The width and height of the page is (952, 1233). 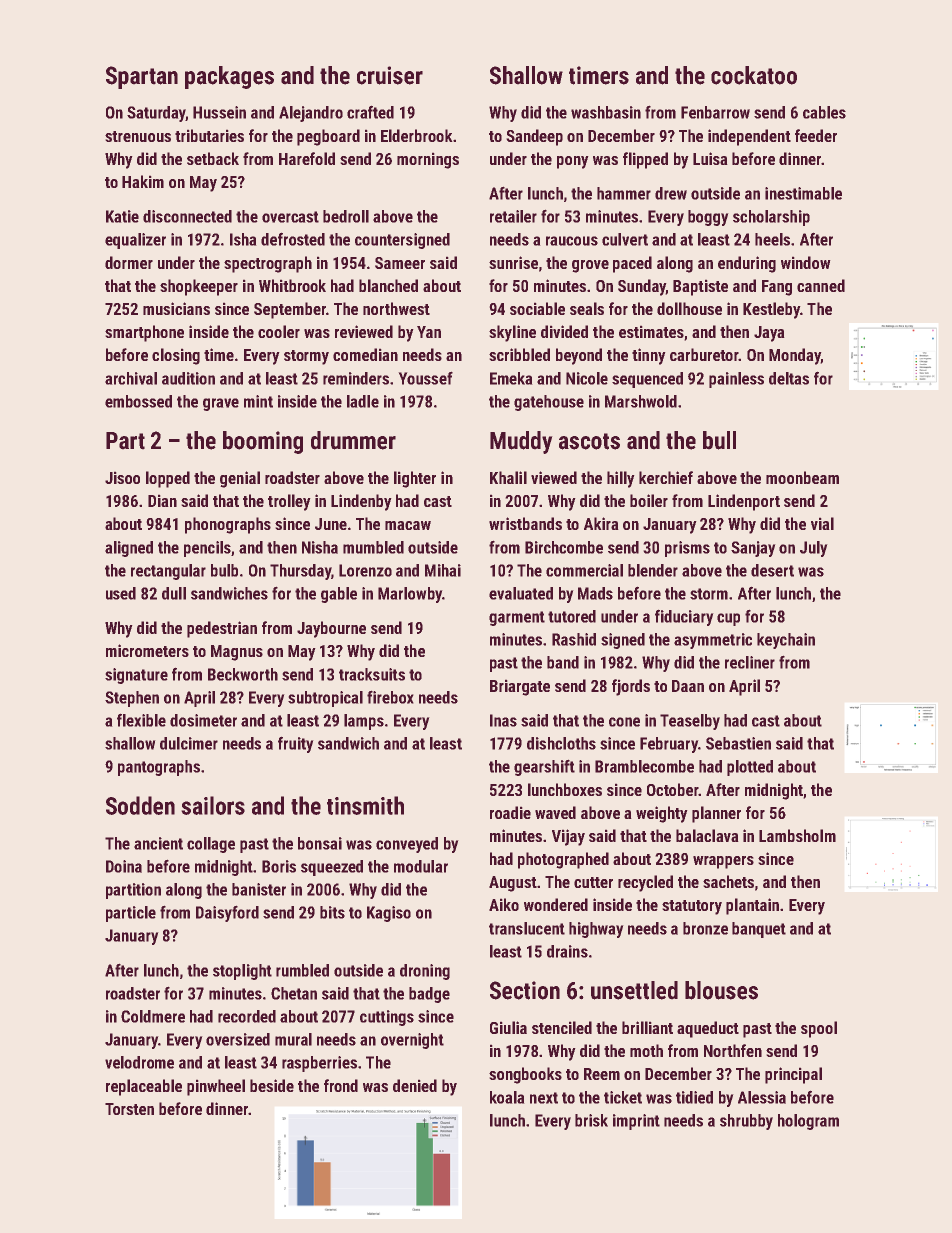 What do you see at coordinates (221, 404) in the page?
I see `grave` at bounding box center [221, 404].
